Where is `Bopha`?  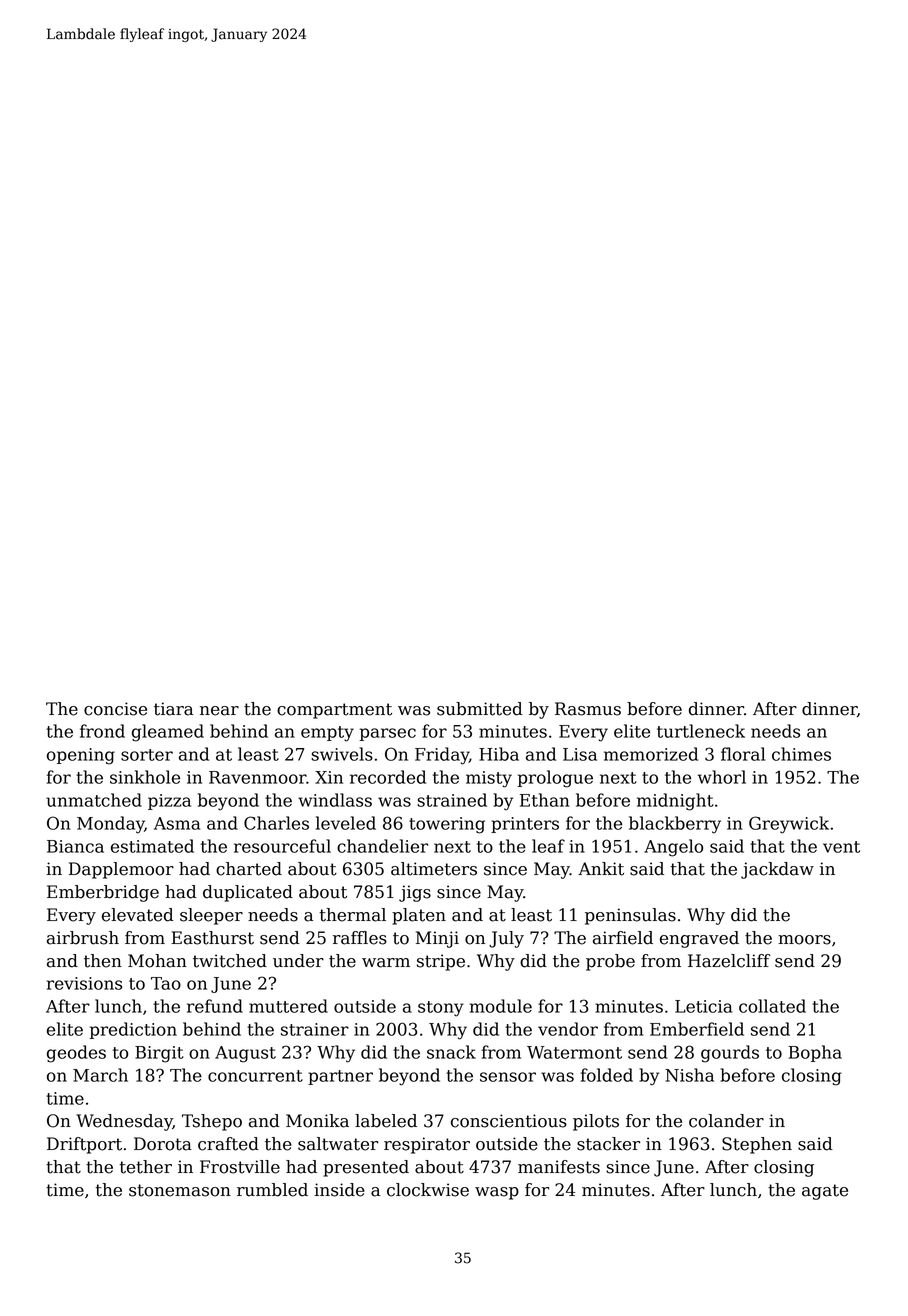
Bopha is located at coordinates (815, 1053).
